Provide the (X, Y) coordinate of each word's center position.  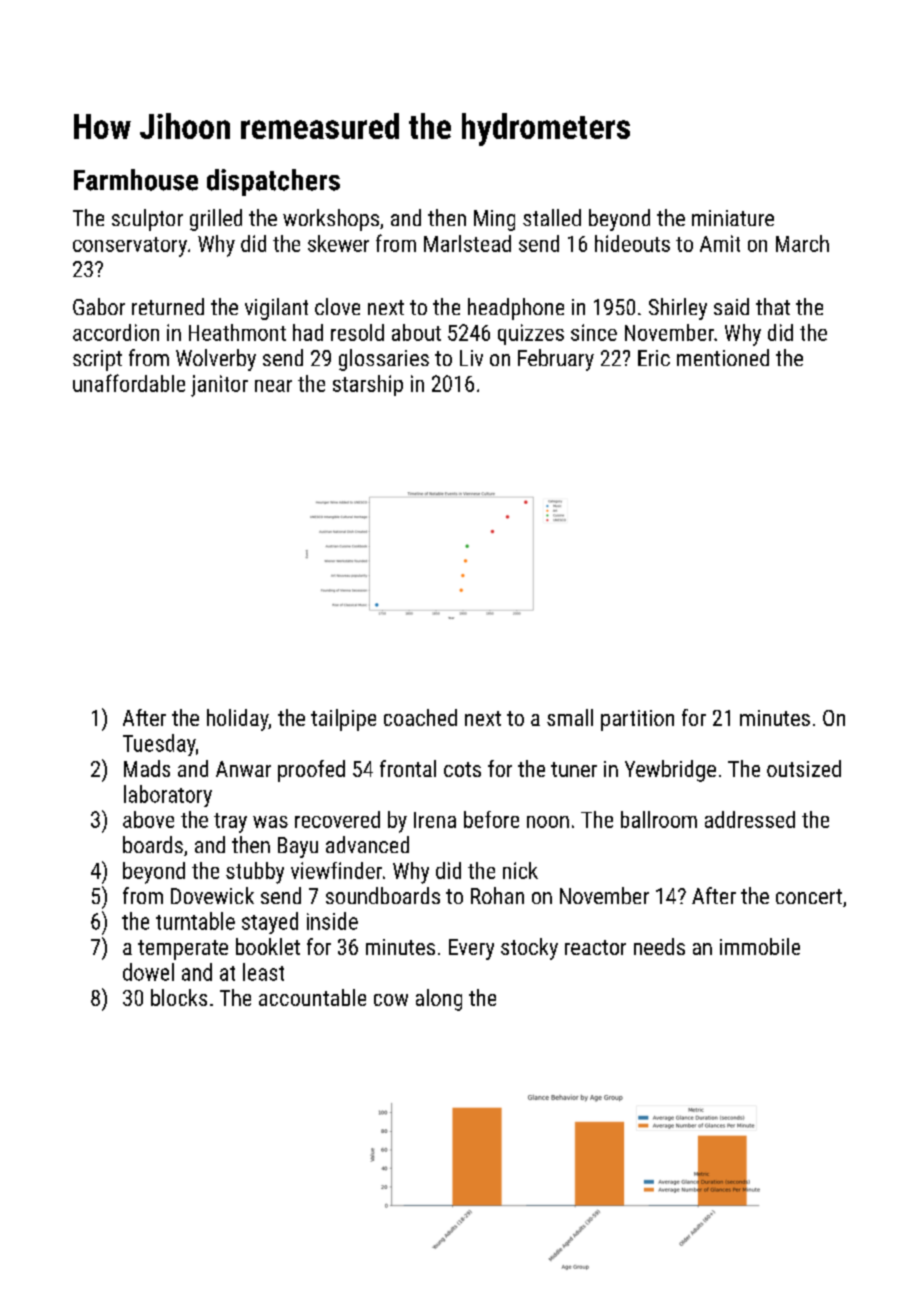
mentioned (723, 357)
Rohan (497, 895)
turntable (195, 921)
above (148, 819)
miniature (733, 218)
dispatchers (273, 182)
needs (659, 946)
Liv (471, 358)
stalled (552, 217)
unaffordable (129, 383)
